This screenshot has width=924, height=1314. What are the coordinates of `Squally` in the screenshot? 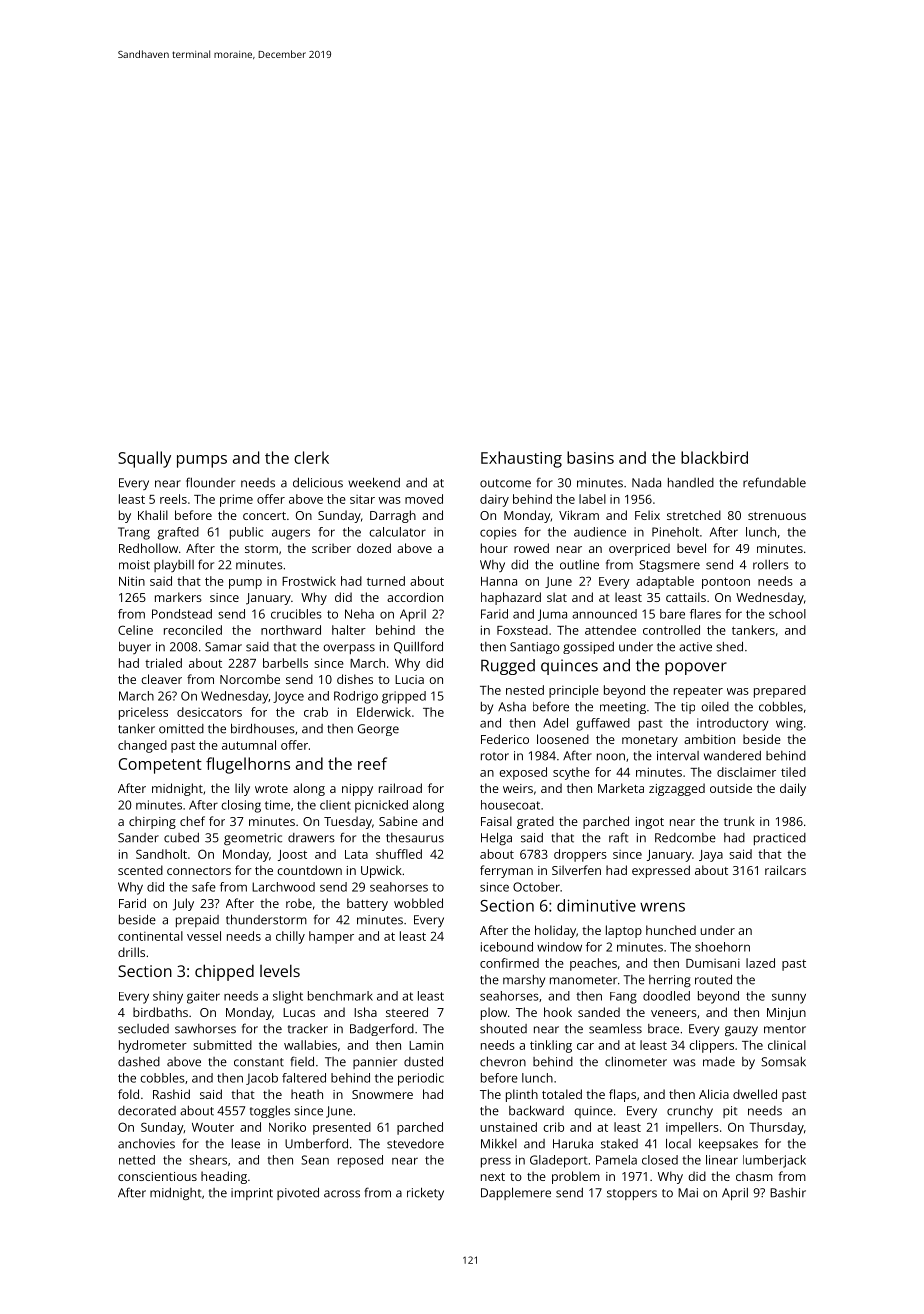 It's located at (144, 459).
